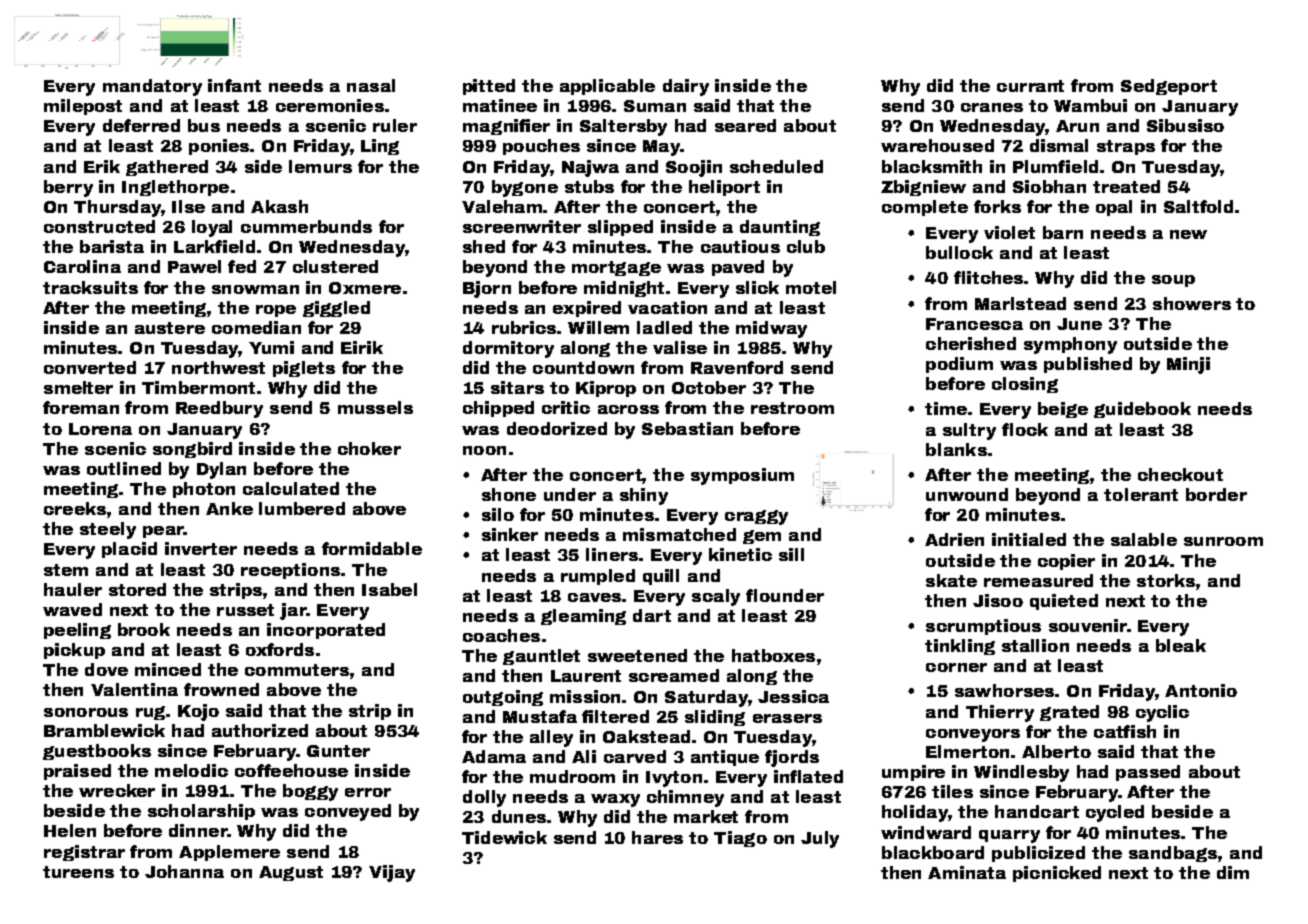 This screenshot has width=1308, height=924. I want to click on new, so click(1188, 234).
